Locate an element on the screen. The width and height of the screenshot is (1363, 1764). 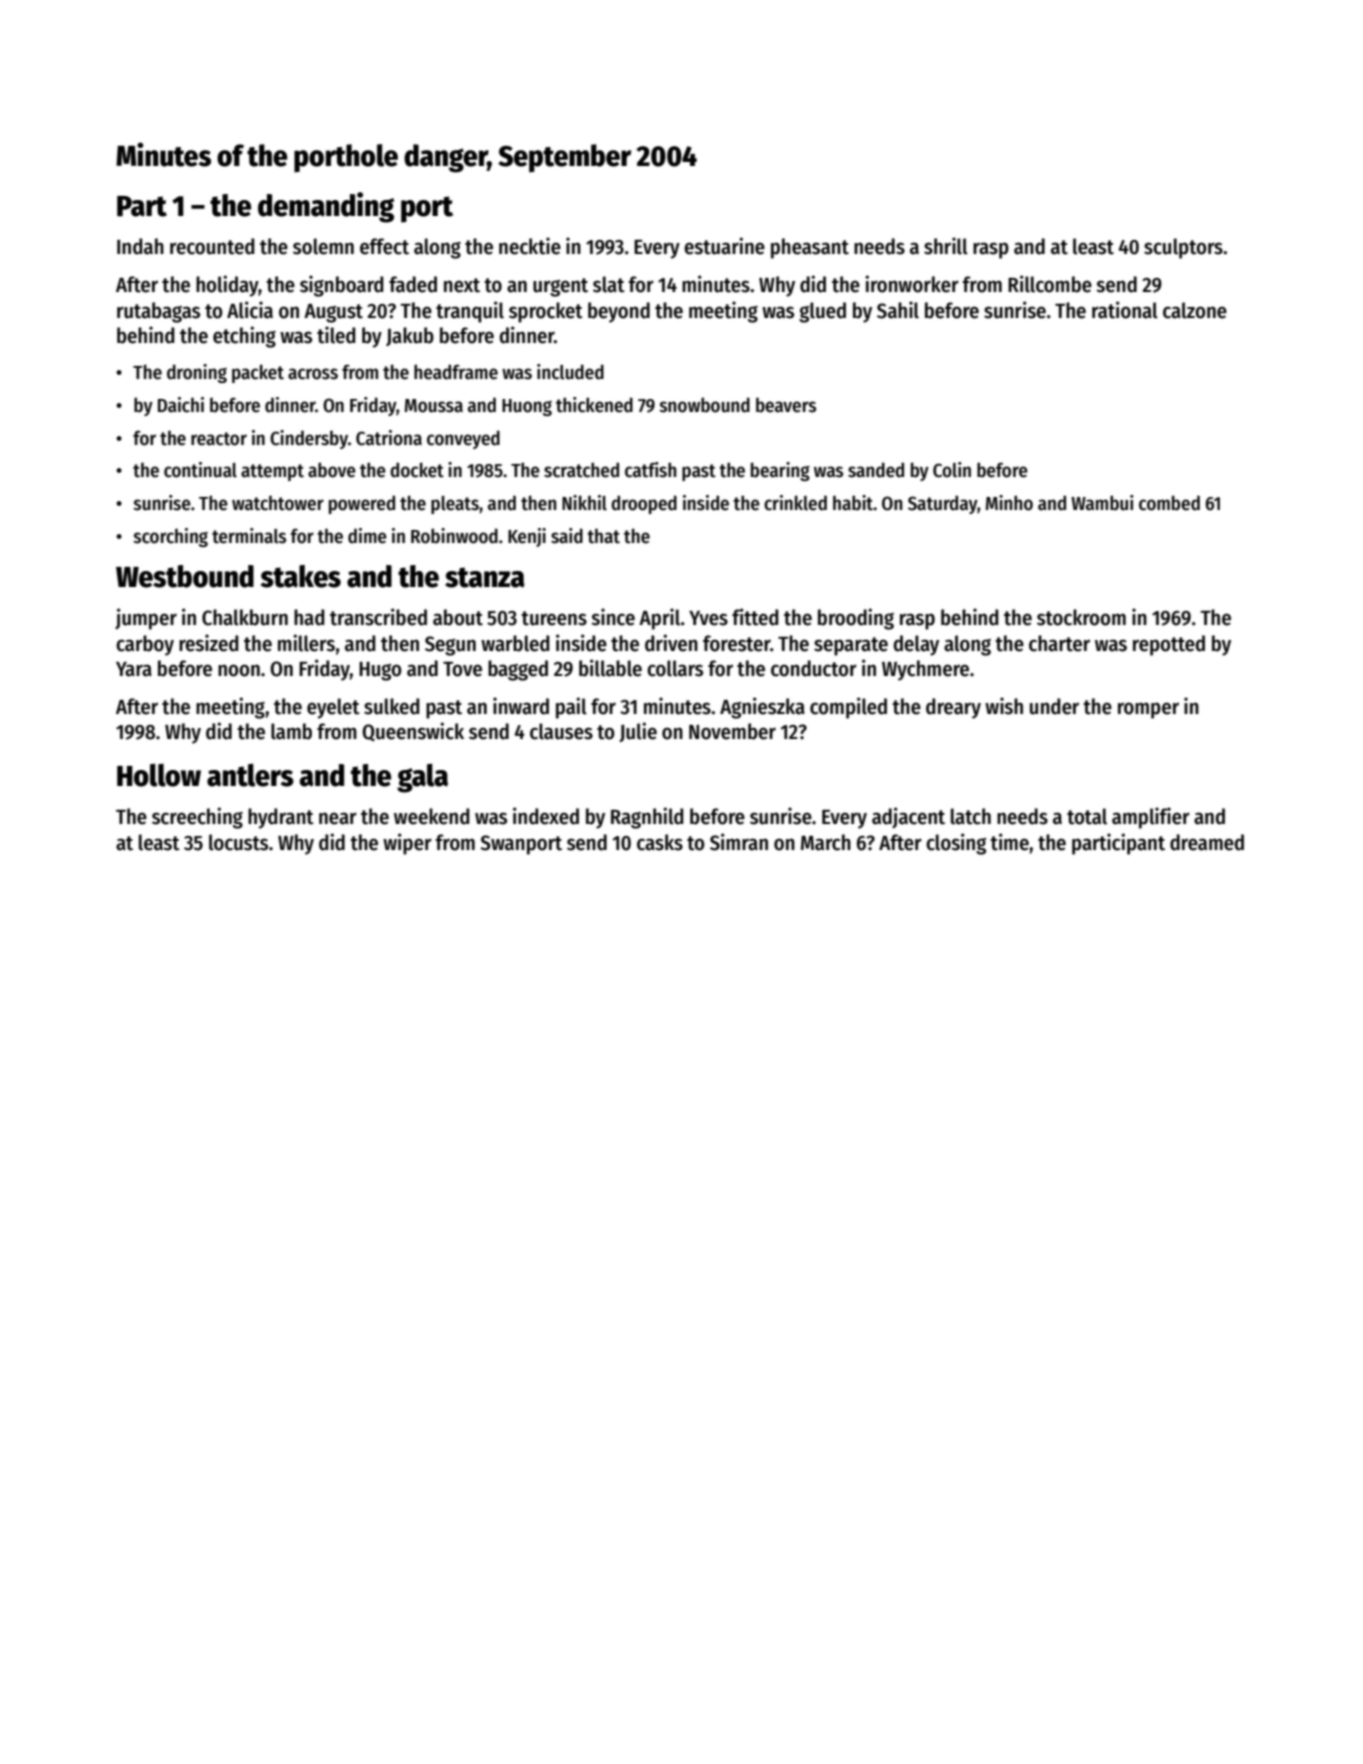
beavers is located at coordinates (786, 405).
